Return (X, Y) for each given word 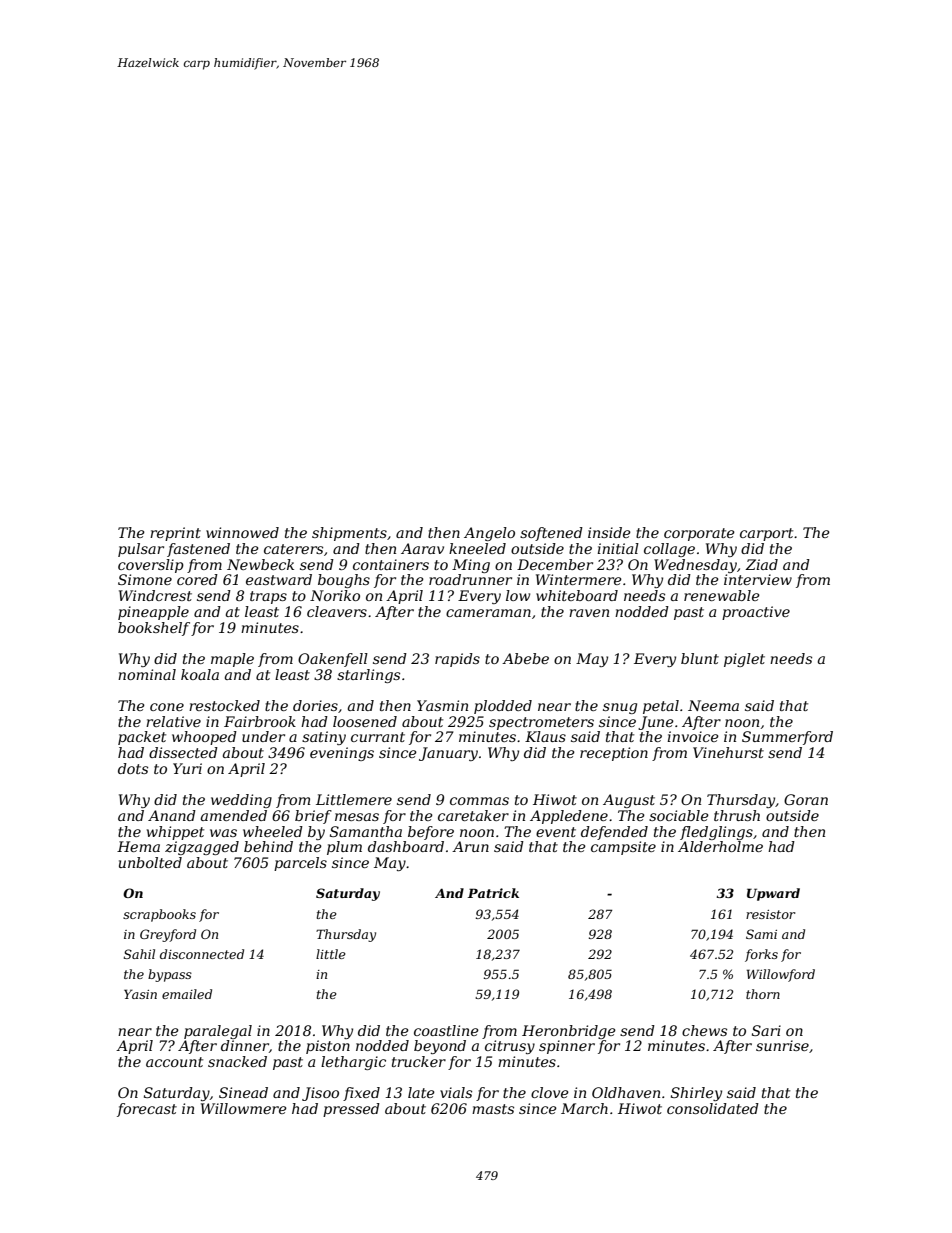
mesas (357, 817)
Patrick (493, 893)
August (629, 801)
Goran (806, 799)
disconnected (202, 954)
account (174, 1062)
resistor (770, 914)
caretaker (473, 815)
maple (232, 660)
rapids (457, 660)
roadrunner (470, 579)
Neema (713, 705)
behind (268, 846)
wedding (241, 801)
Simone (145, 579)
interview (758, 579)
